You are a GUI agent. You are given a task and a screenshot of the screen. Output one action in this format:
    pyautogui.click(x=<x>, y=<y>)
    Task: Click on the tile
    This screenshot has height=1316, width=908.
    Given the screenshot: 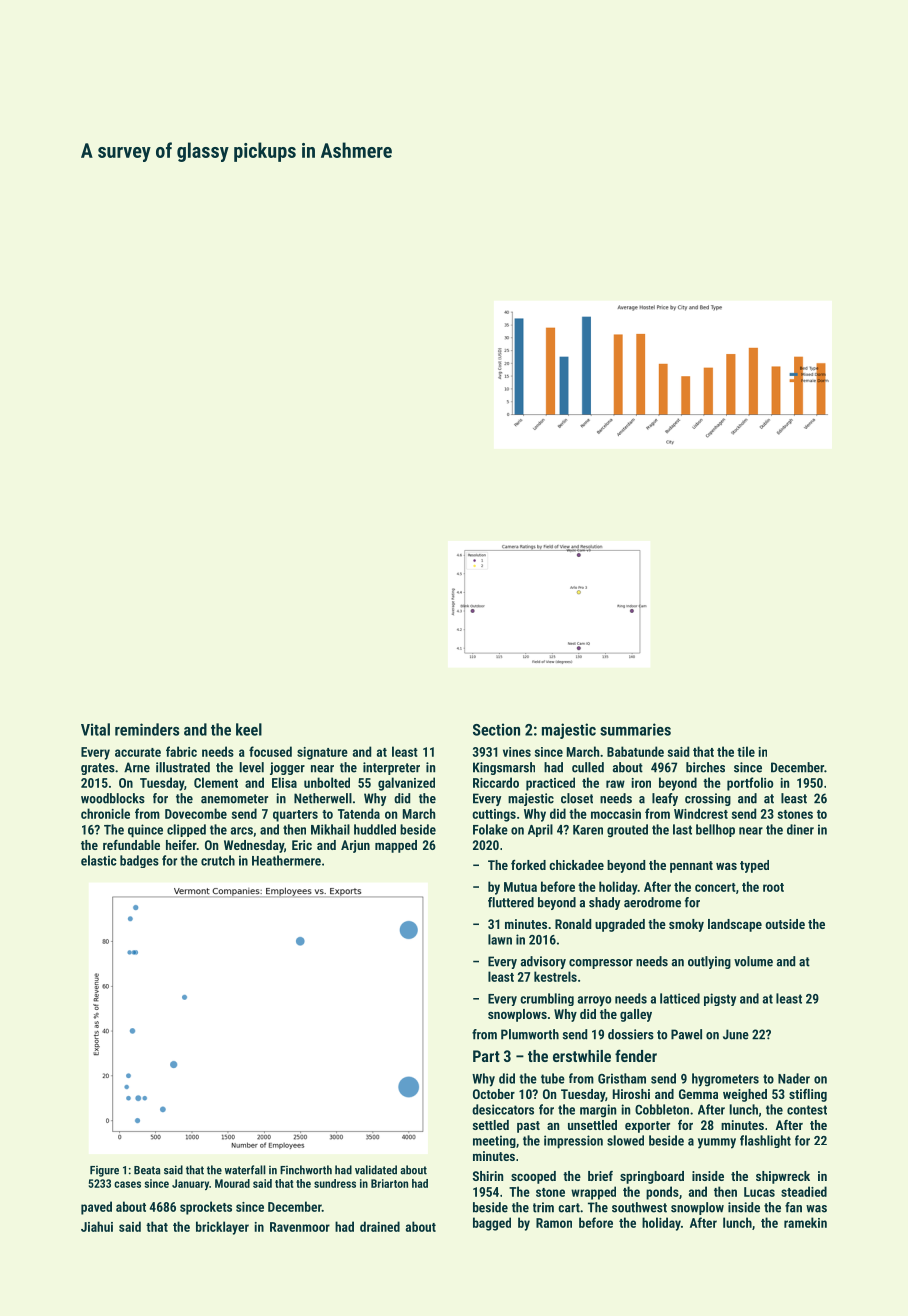 What is the action you would take?
    pyautogui.click(x=746, y=751)
